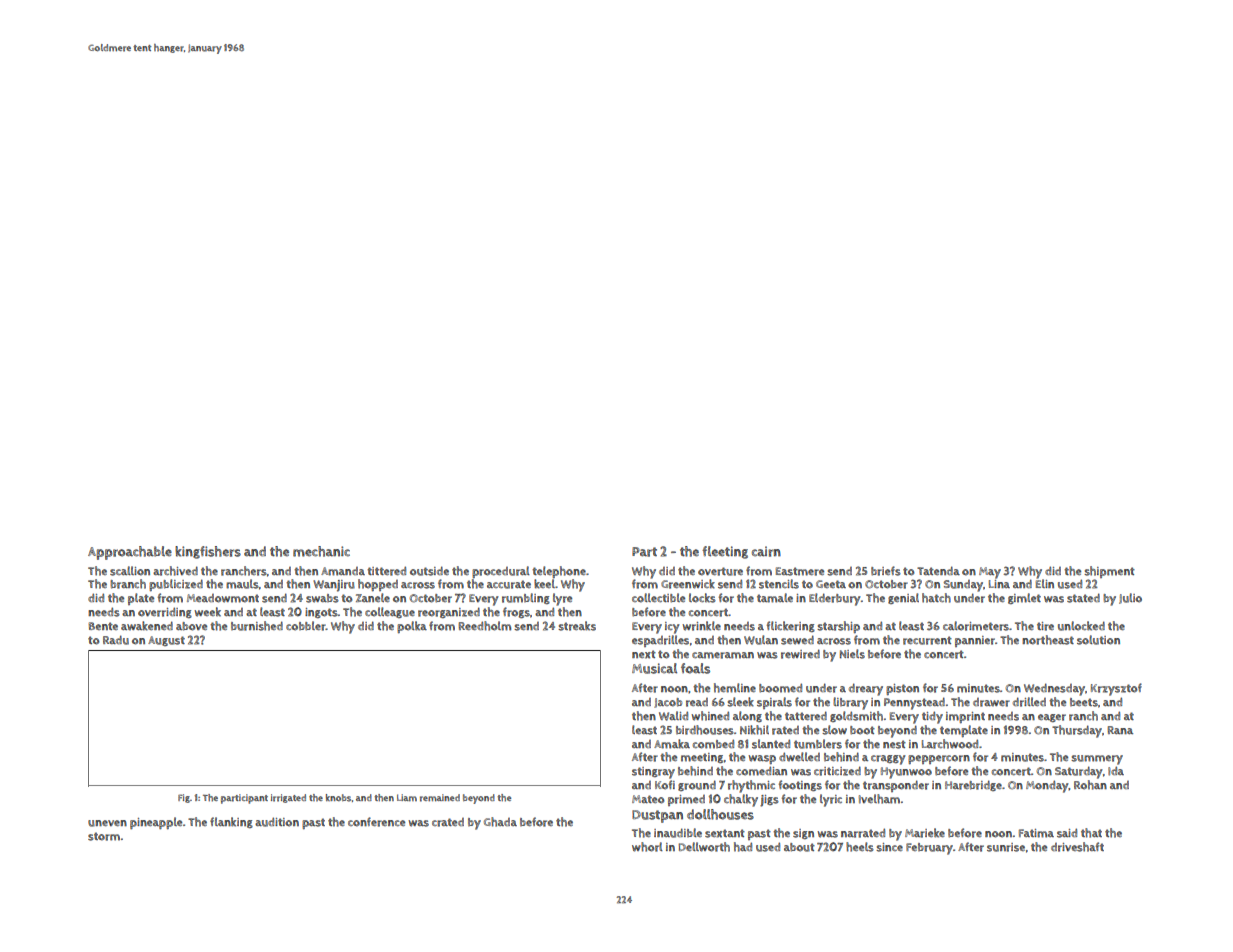 The height and width of the document is (952, 1233). I want to click on combed, so click(713, 744).
